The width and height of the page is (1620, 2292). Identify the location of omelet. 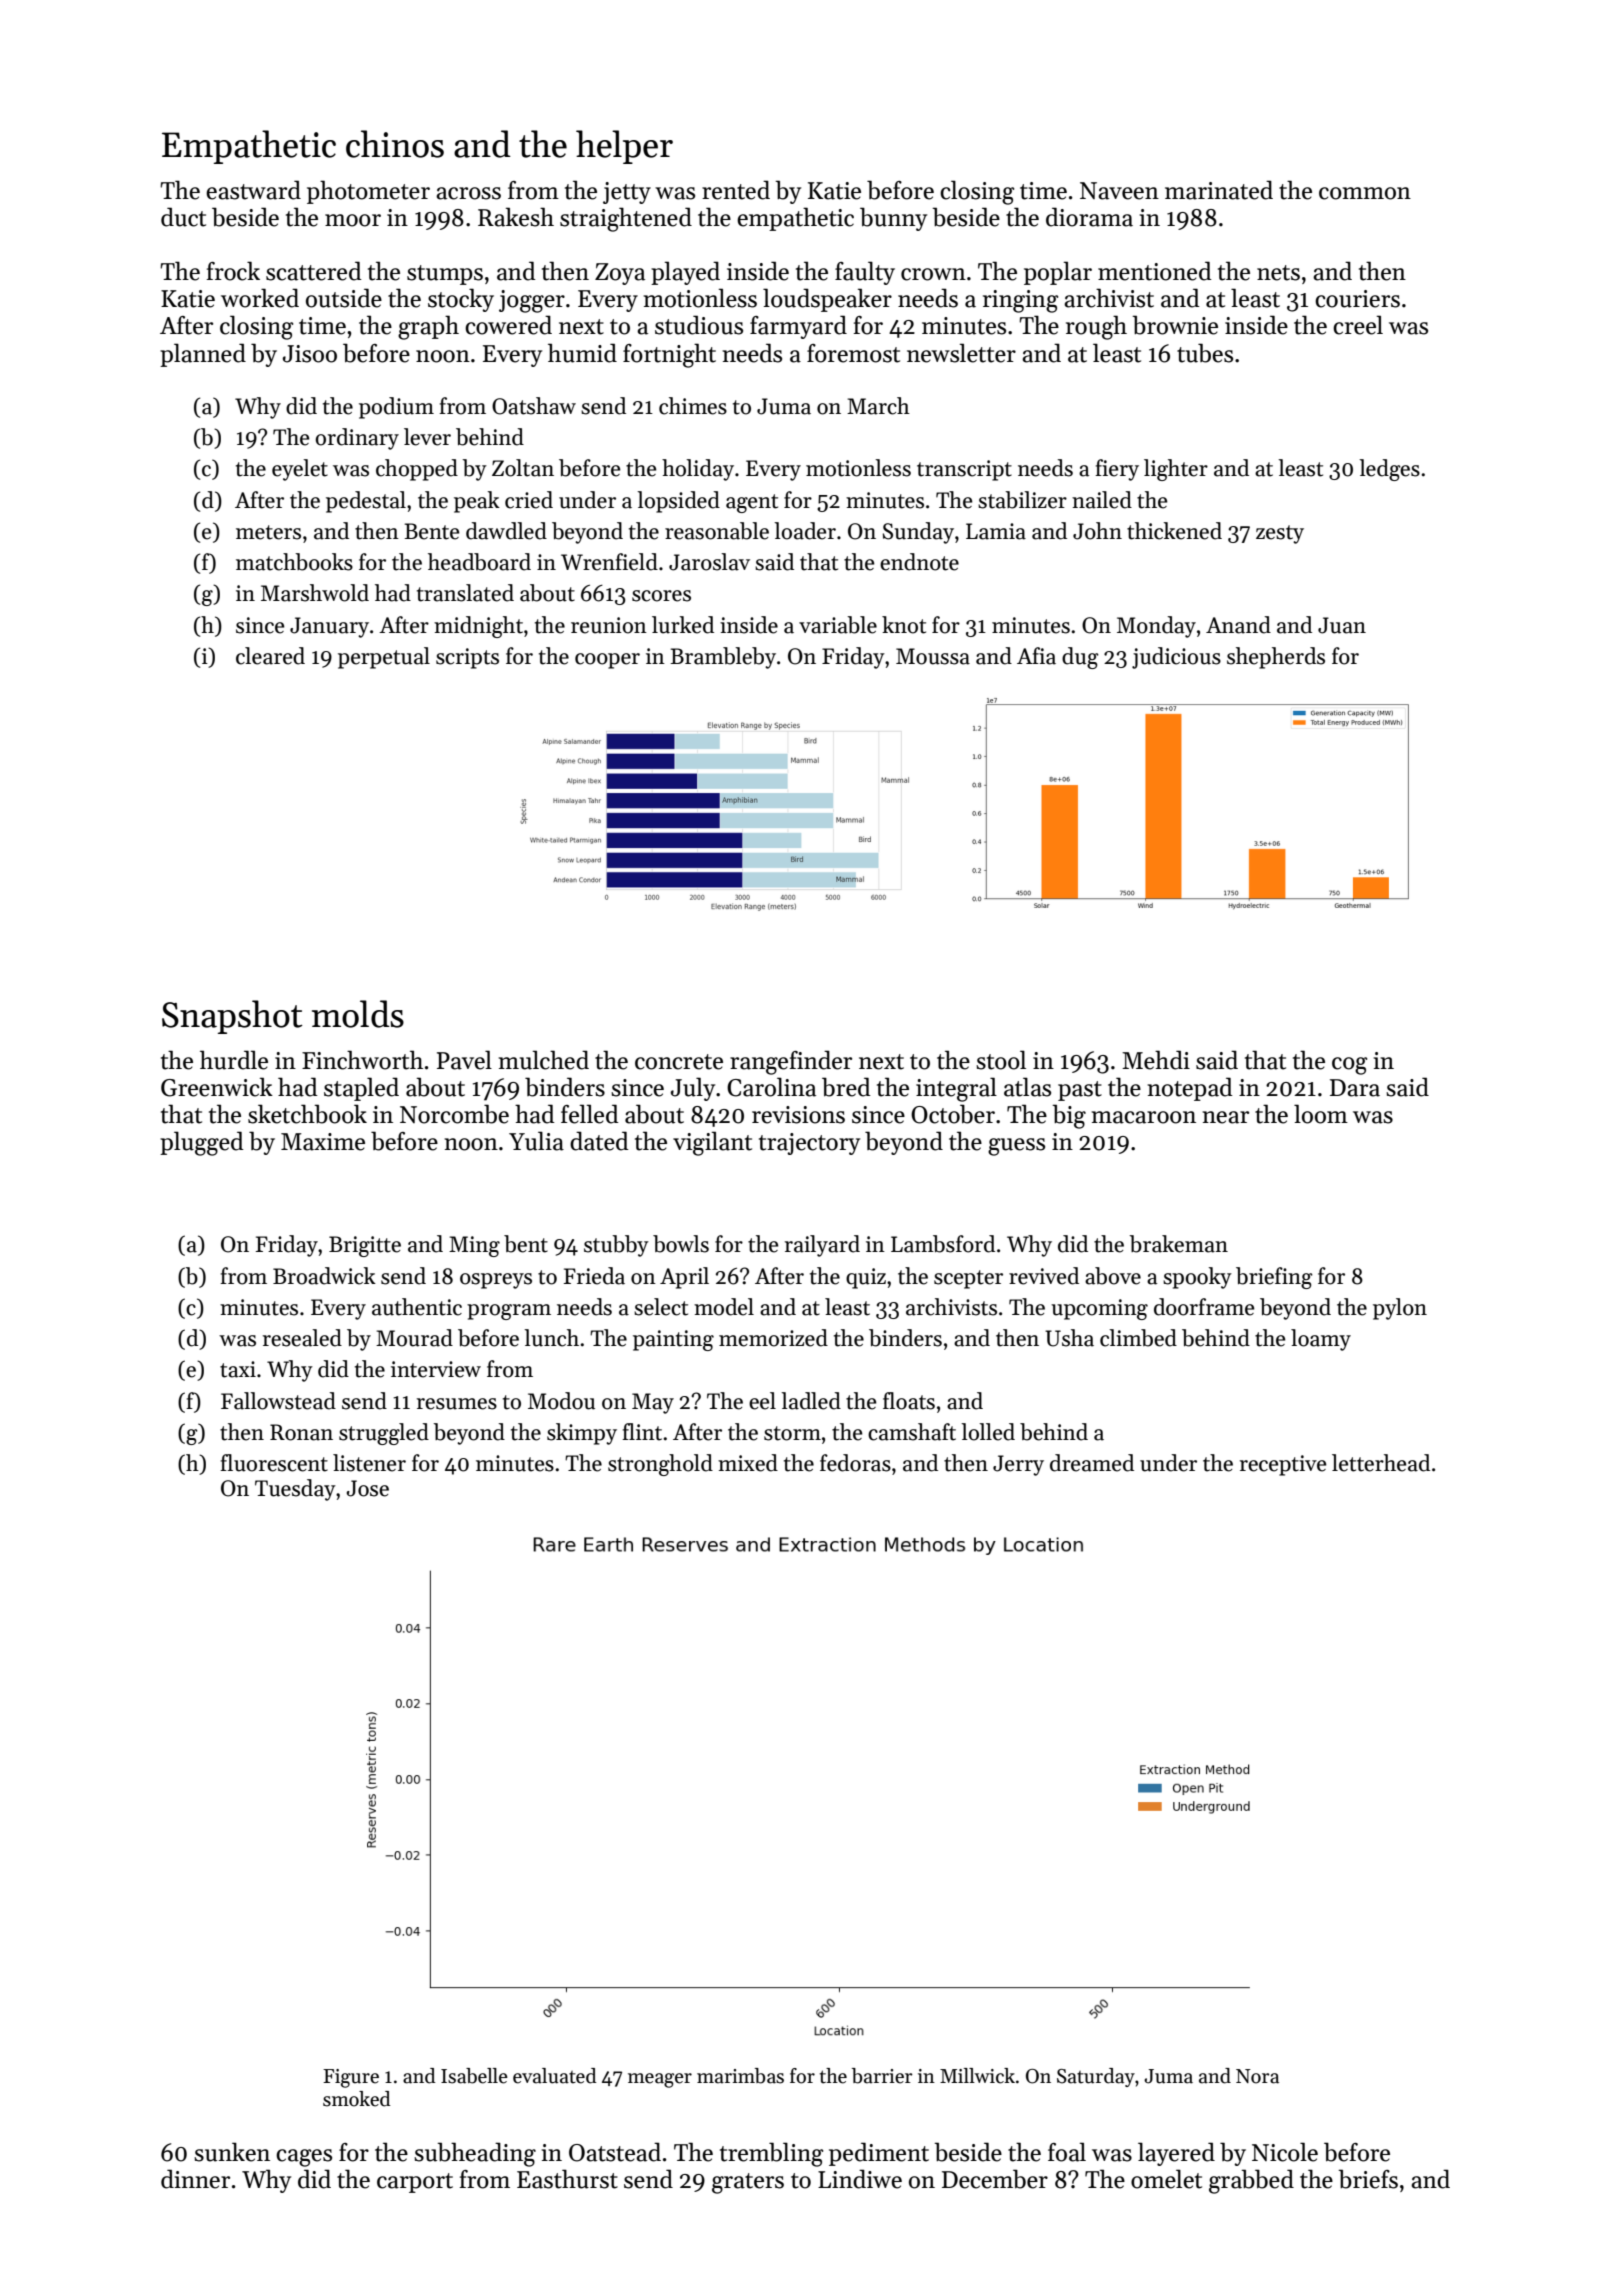
(1166, 2179).
